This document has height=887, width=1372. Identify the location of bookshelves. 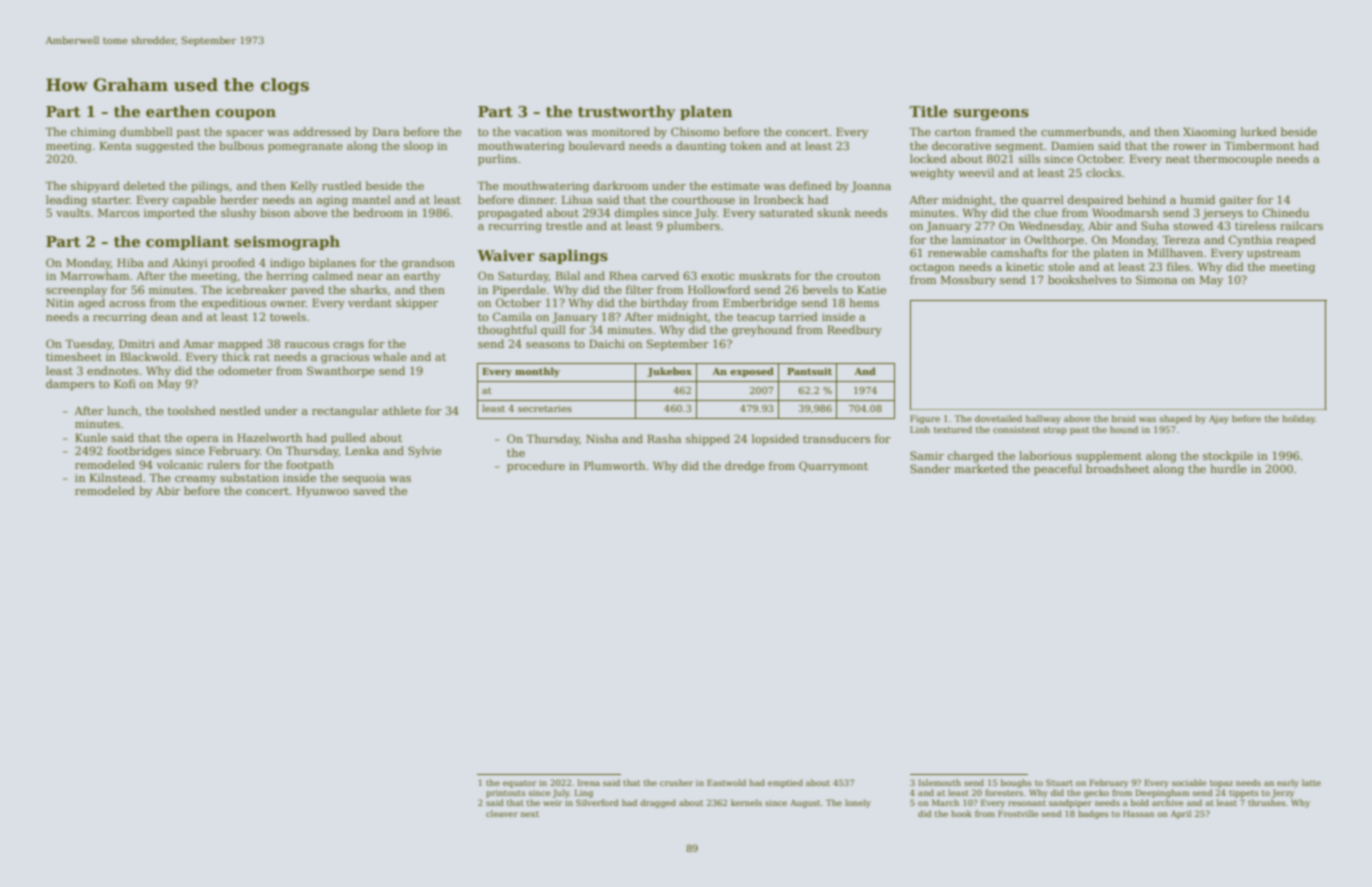
(1082, 279).
